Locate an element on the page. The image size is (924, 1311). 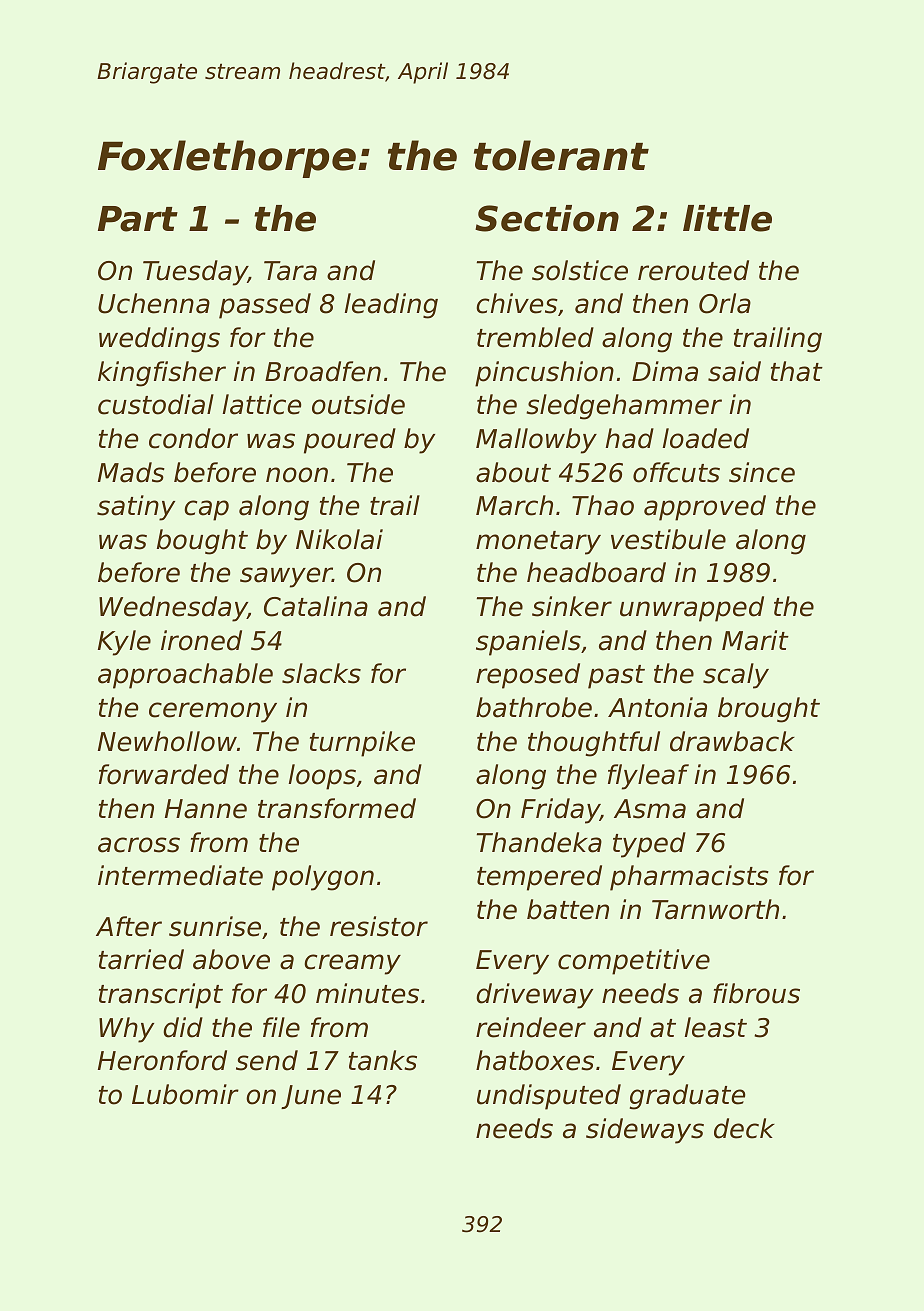
leading is located at coordinates (391, 306).
